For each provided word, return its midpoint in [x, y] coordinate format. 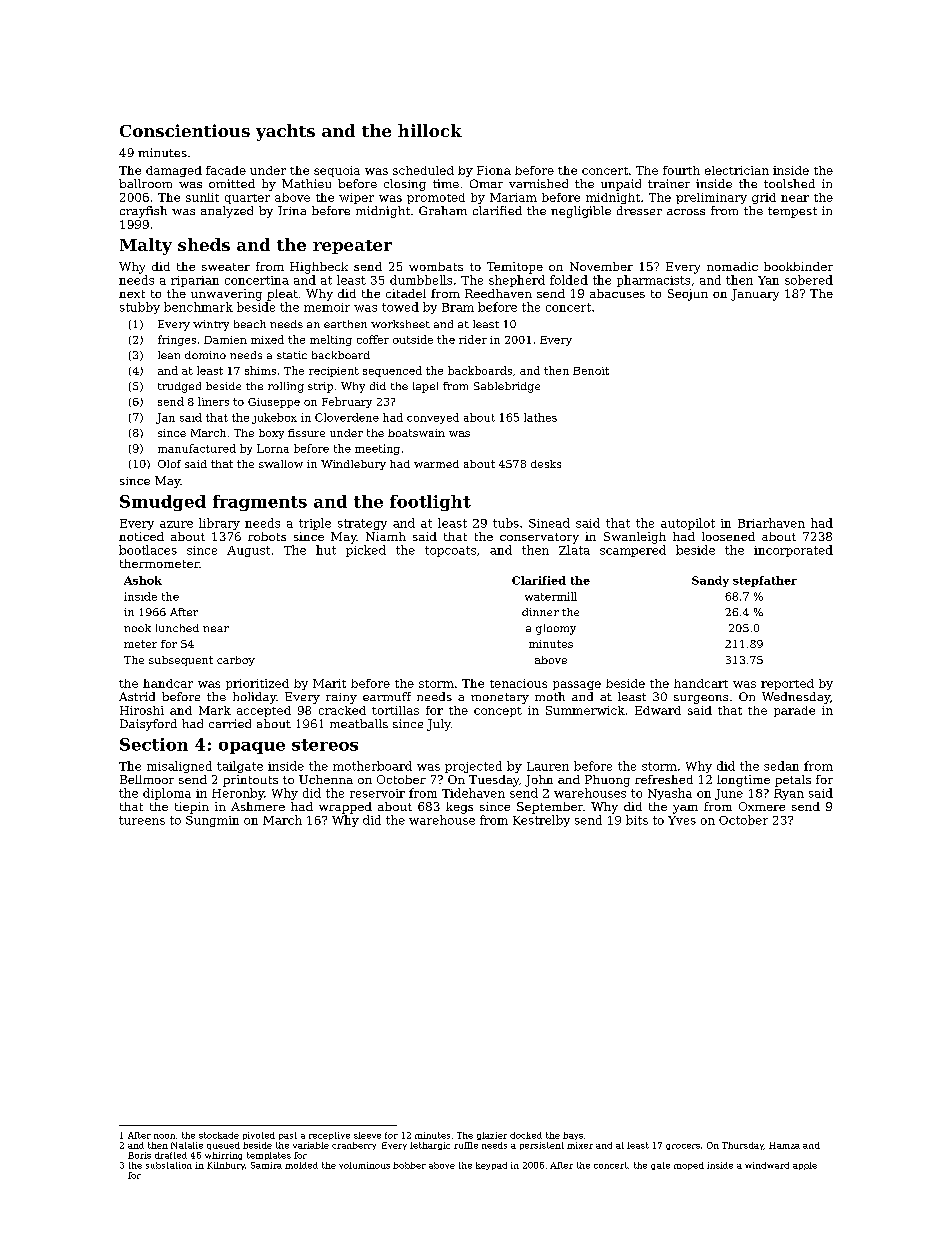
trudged [179, 387]
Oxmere [762, 806]
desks [546, 464]
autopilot [688, 524]
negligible [581, 212]
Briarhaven [771, 523]
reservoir [377, 793]
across [686, 212]
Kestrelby [541, 821]
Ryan [789, 794]
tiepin [192, 808]
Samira [266, 1165]
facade [226, 170]
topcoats [450, 551]
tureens [142, 820]
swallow [281, 464]
